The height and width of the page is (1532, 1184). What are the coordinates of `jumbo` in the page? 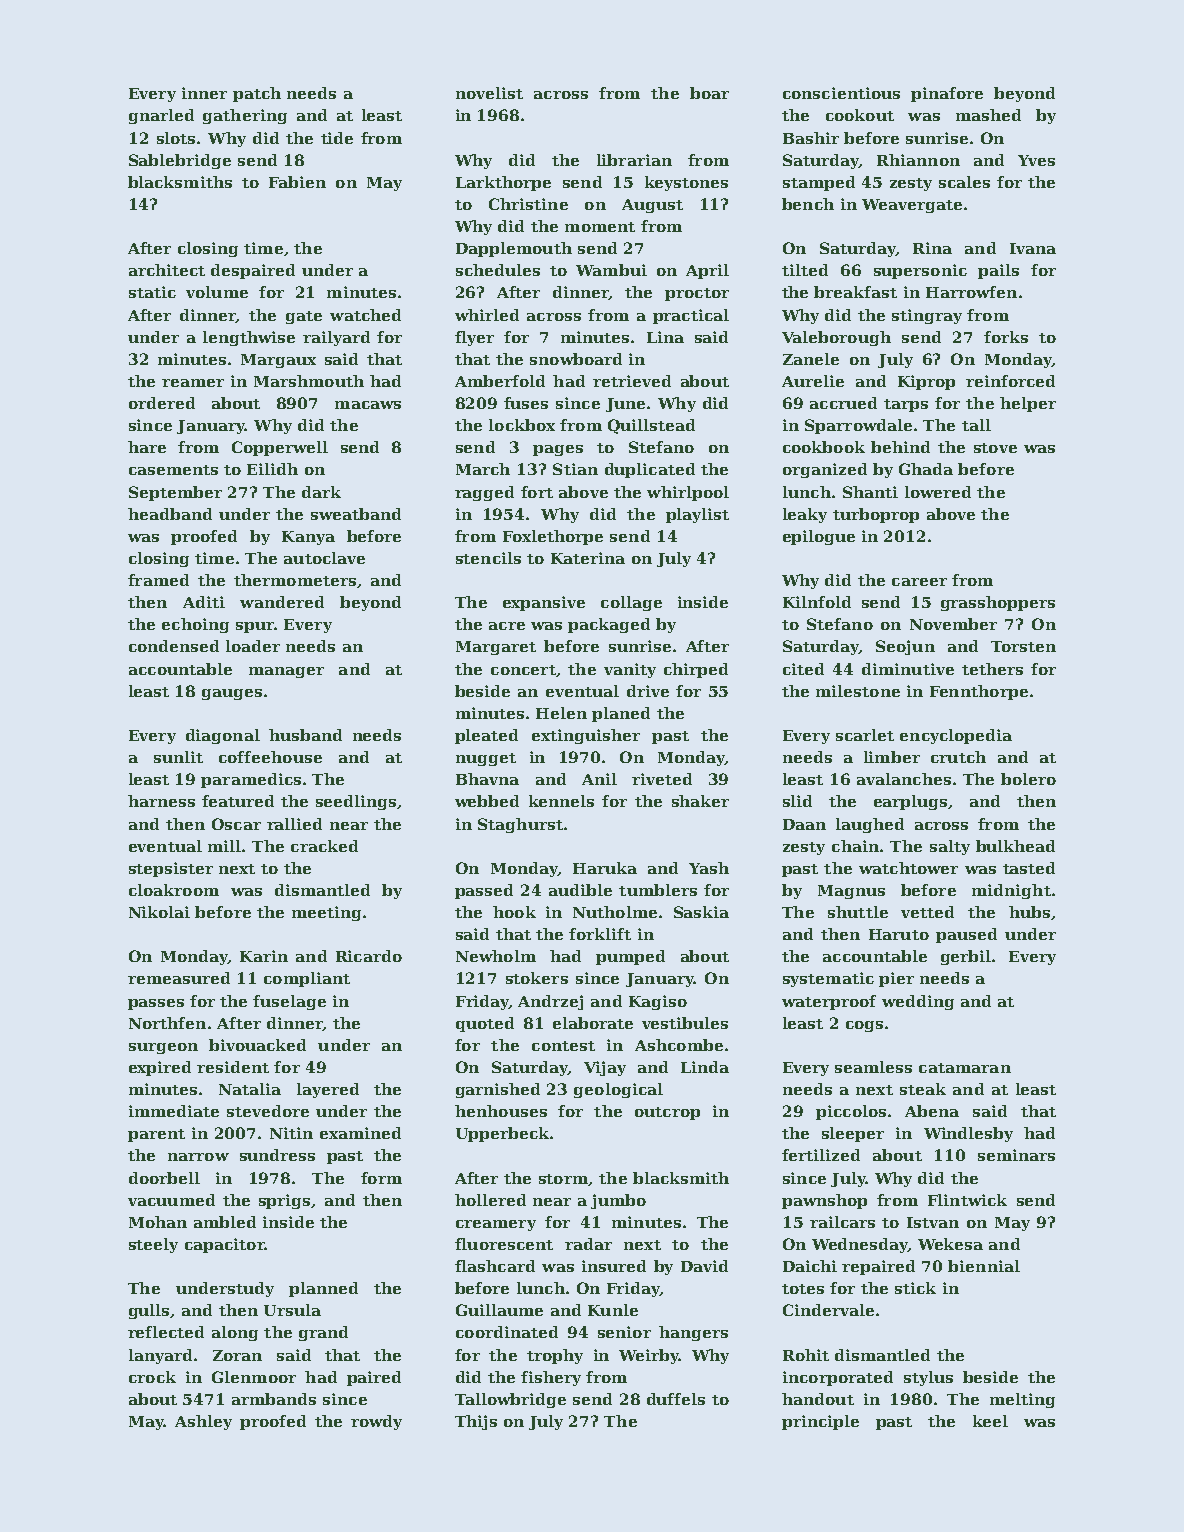 It's located at (618, 1201).
